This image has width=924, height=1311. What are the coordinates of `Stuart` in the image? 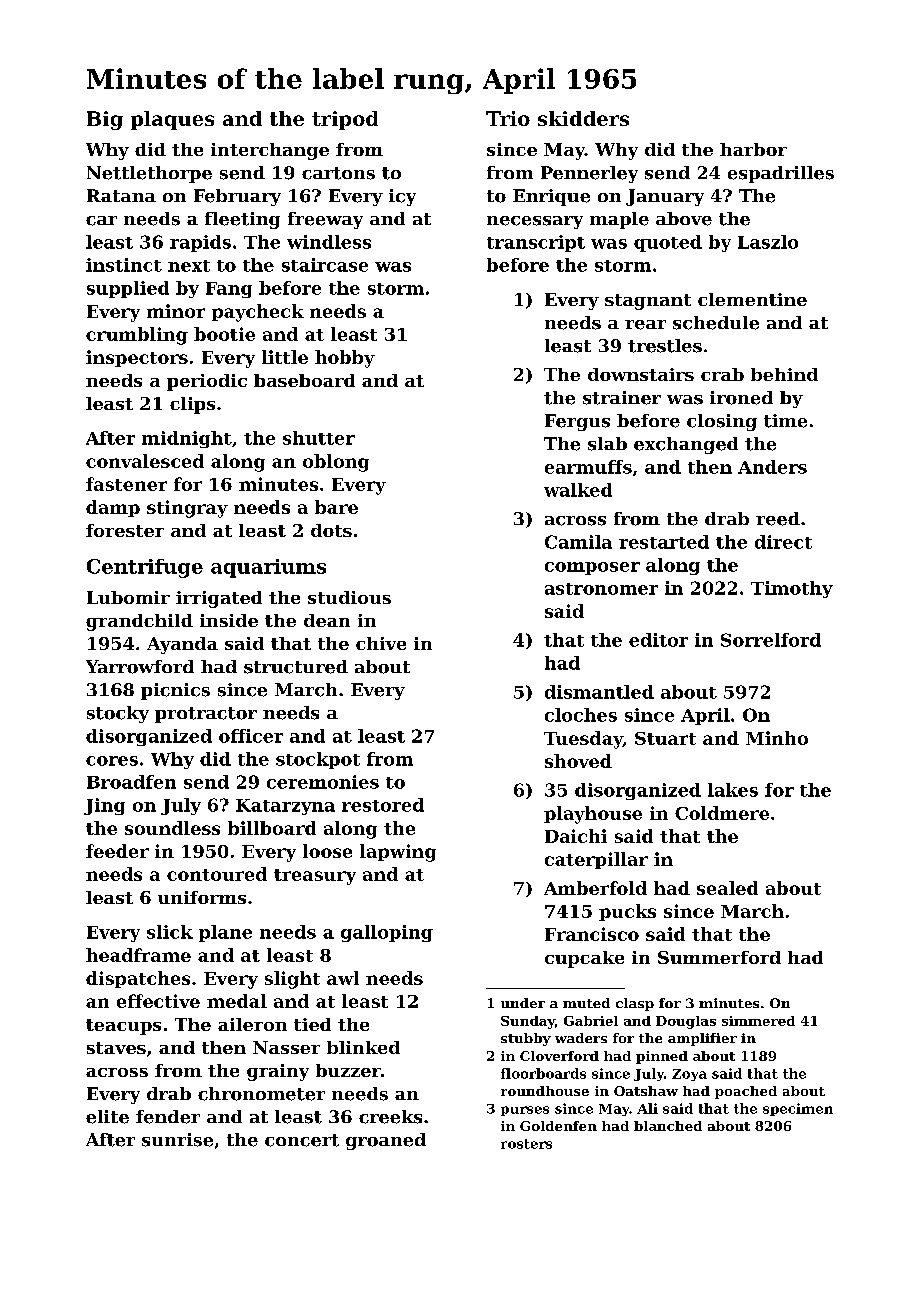 It's located at (665, 738).
